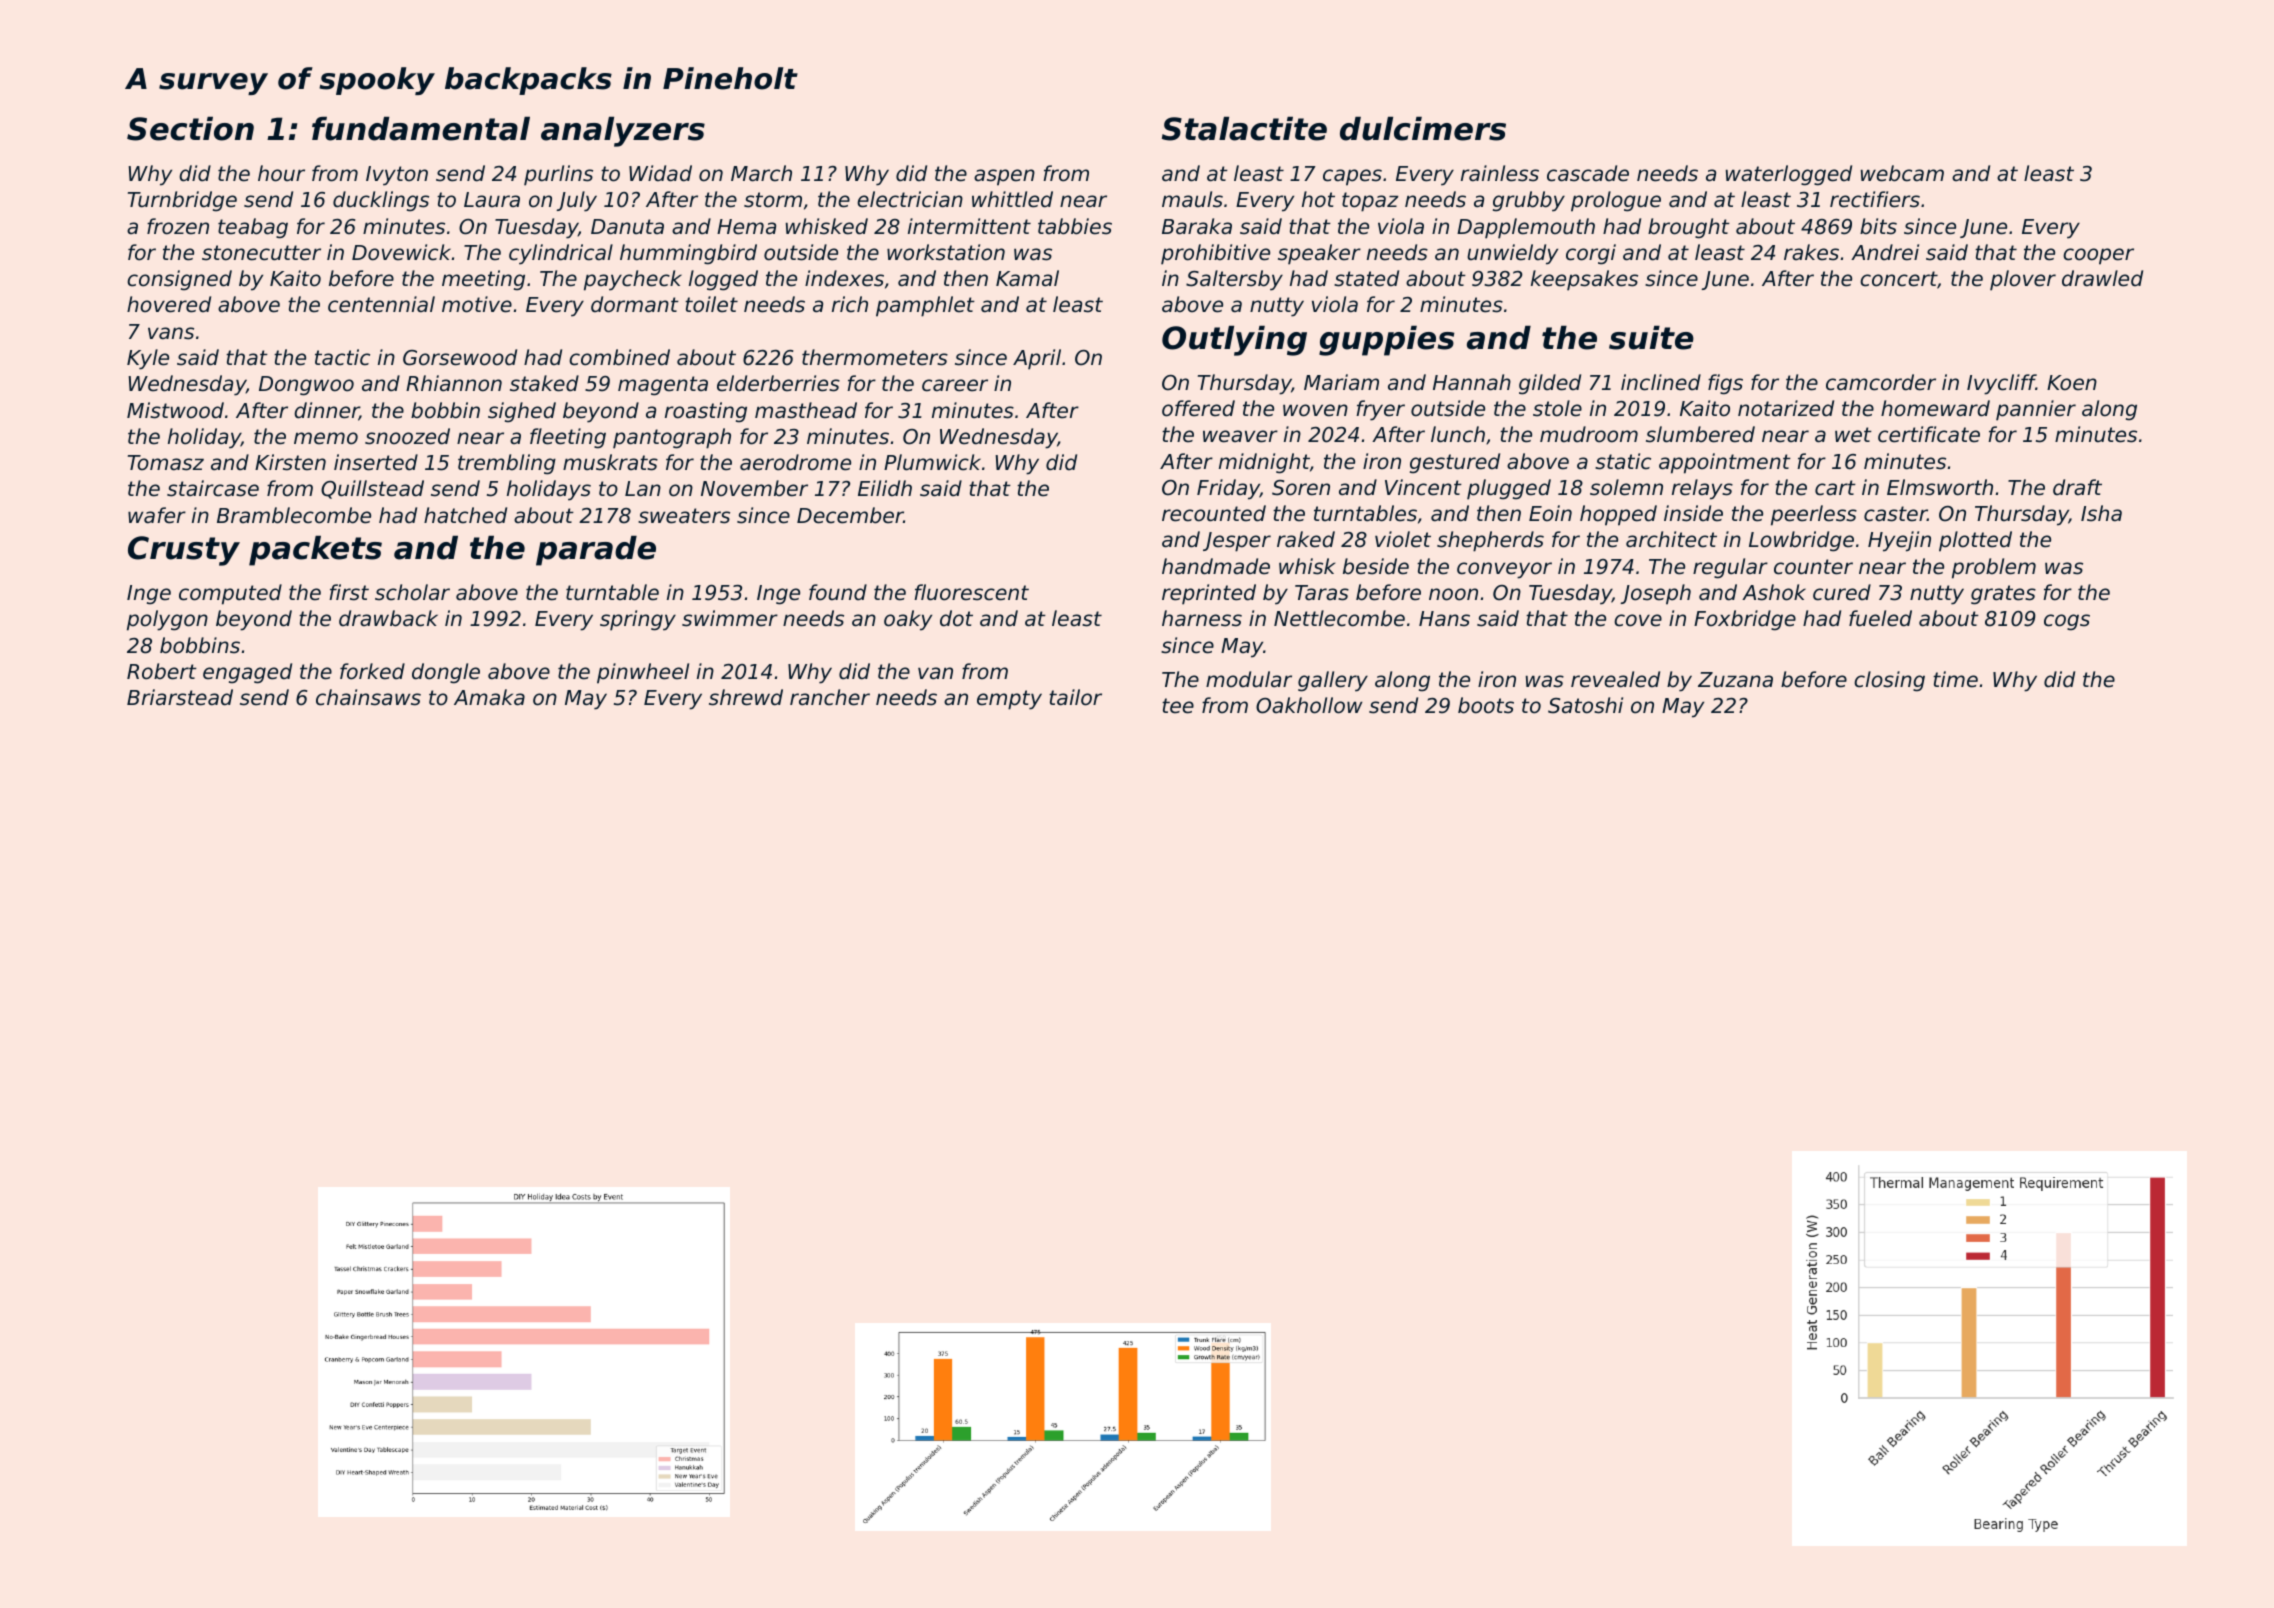 This screenshot has height=1608, width=2274. What do you see at coordinates (1237, 542) in the screenshot?
I see `Jesper` at bounding box center [1237, 542].
